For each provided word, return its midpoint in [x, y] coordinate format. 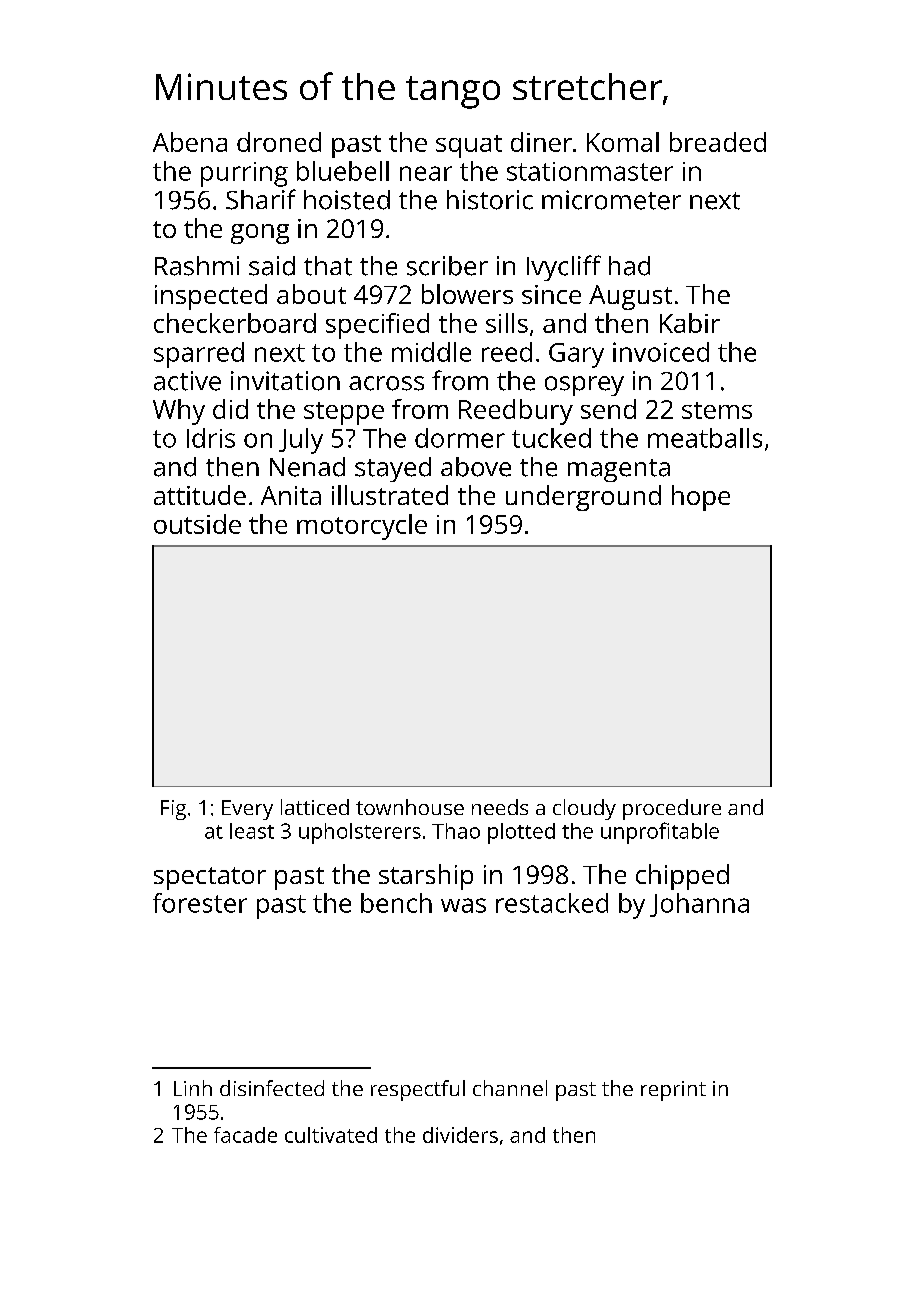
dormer [460, 438]
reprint [673, 1091]
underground [583, 498]
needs [500, 807]
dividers [460, 1135]
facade [245, 1135]
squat [469, 146]
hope [701, 498]
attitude [200, 495]
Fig [173, 810]
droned [279, 142]
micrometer [611, 200]
